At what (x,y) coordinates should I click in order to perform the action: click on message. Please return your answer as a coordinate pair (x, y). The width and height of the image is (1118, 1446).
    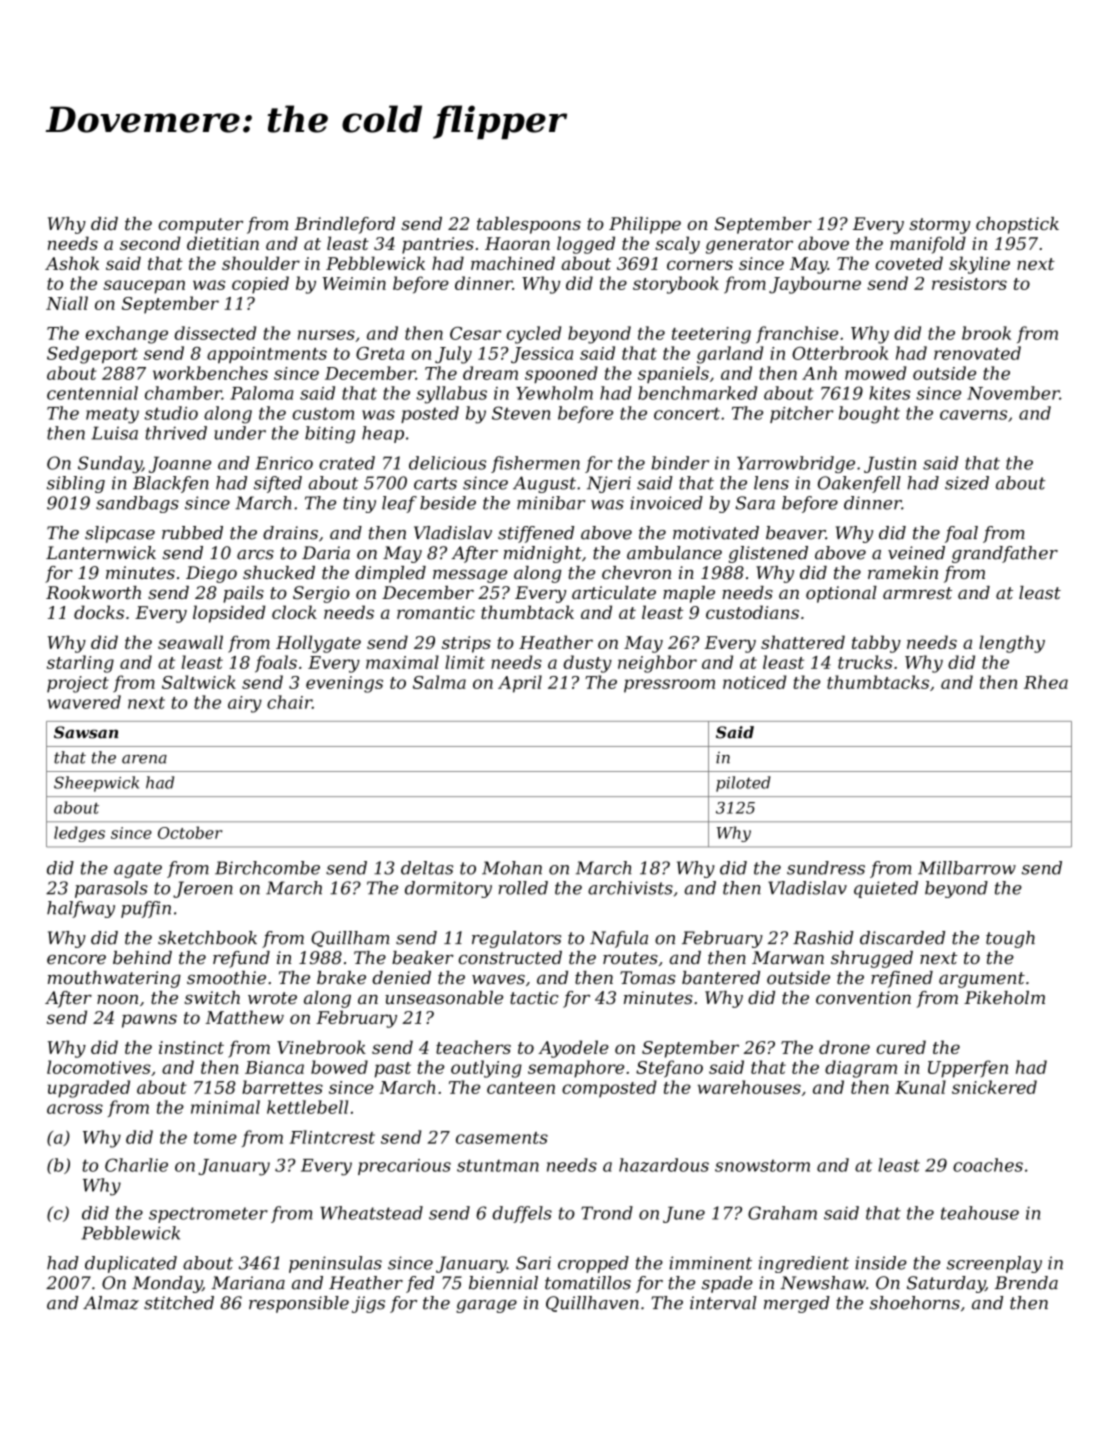
    Looking at the image, I should click on (470, 576).
